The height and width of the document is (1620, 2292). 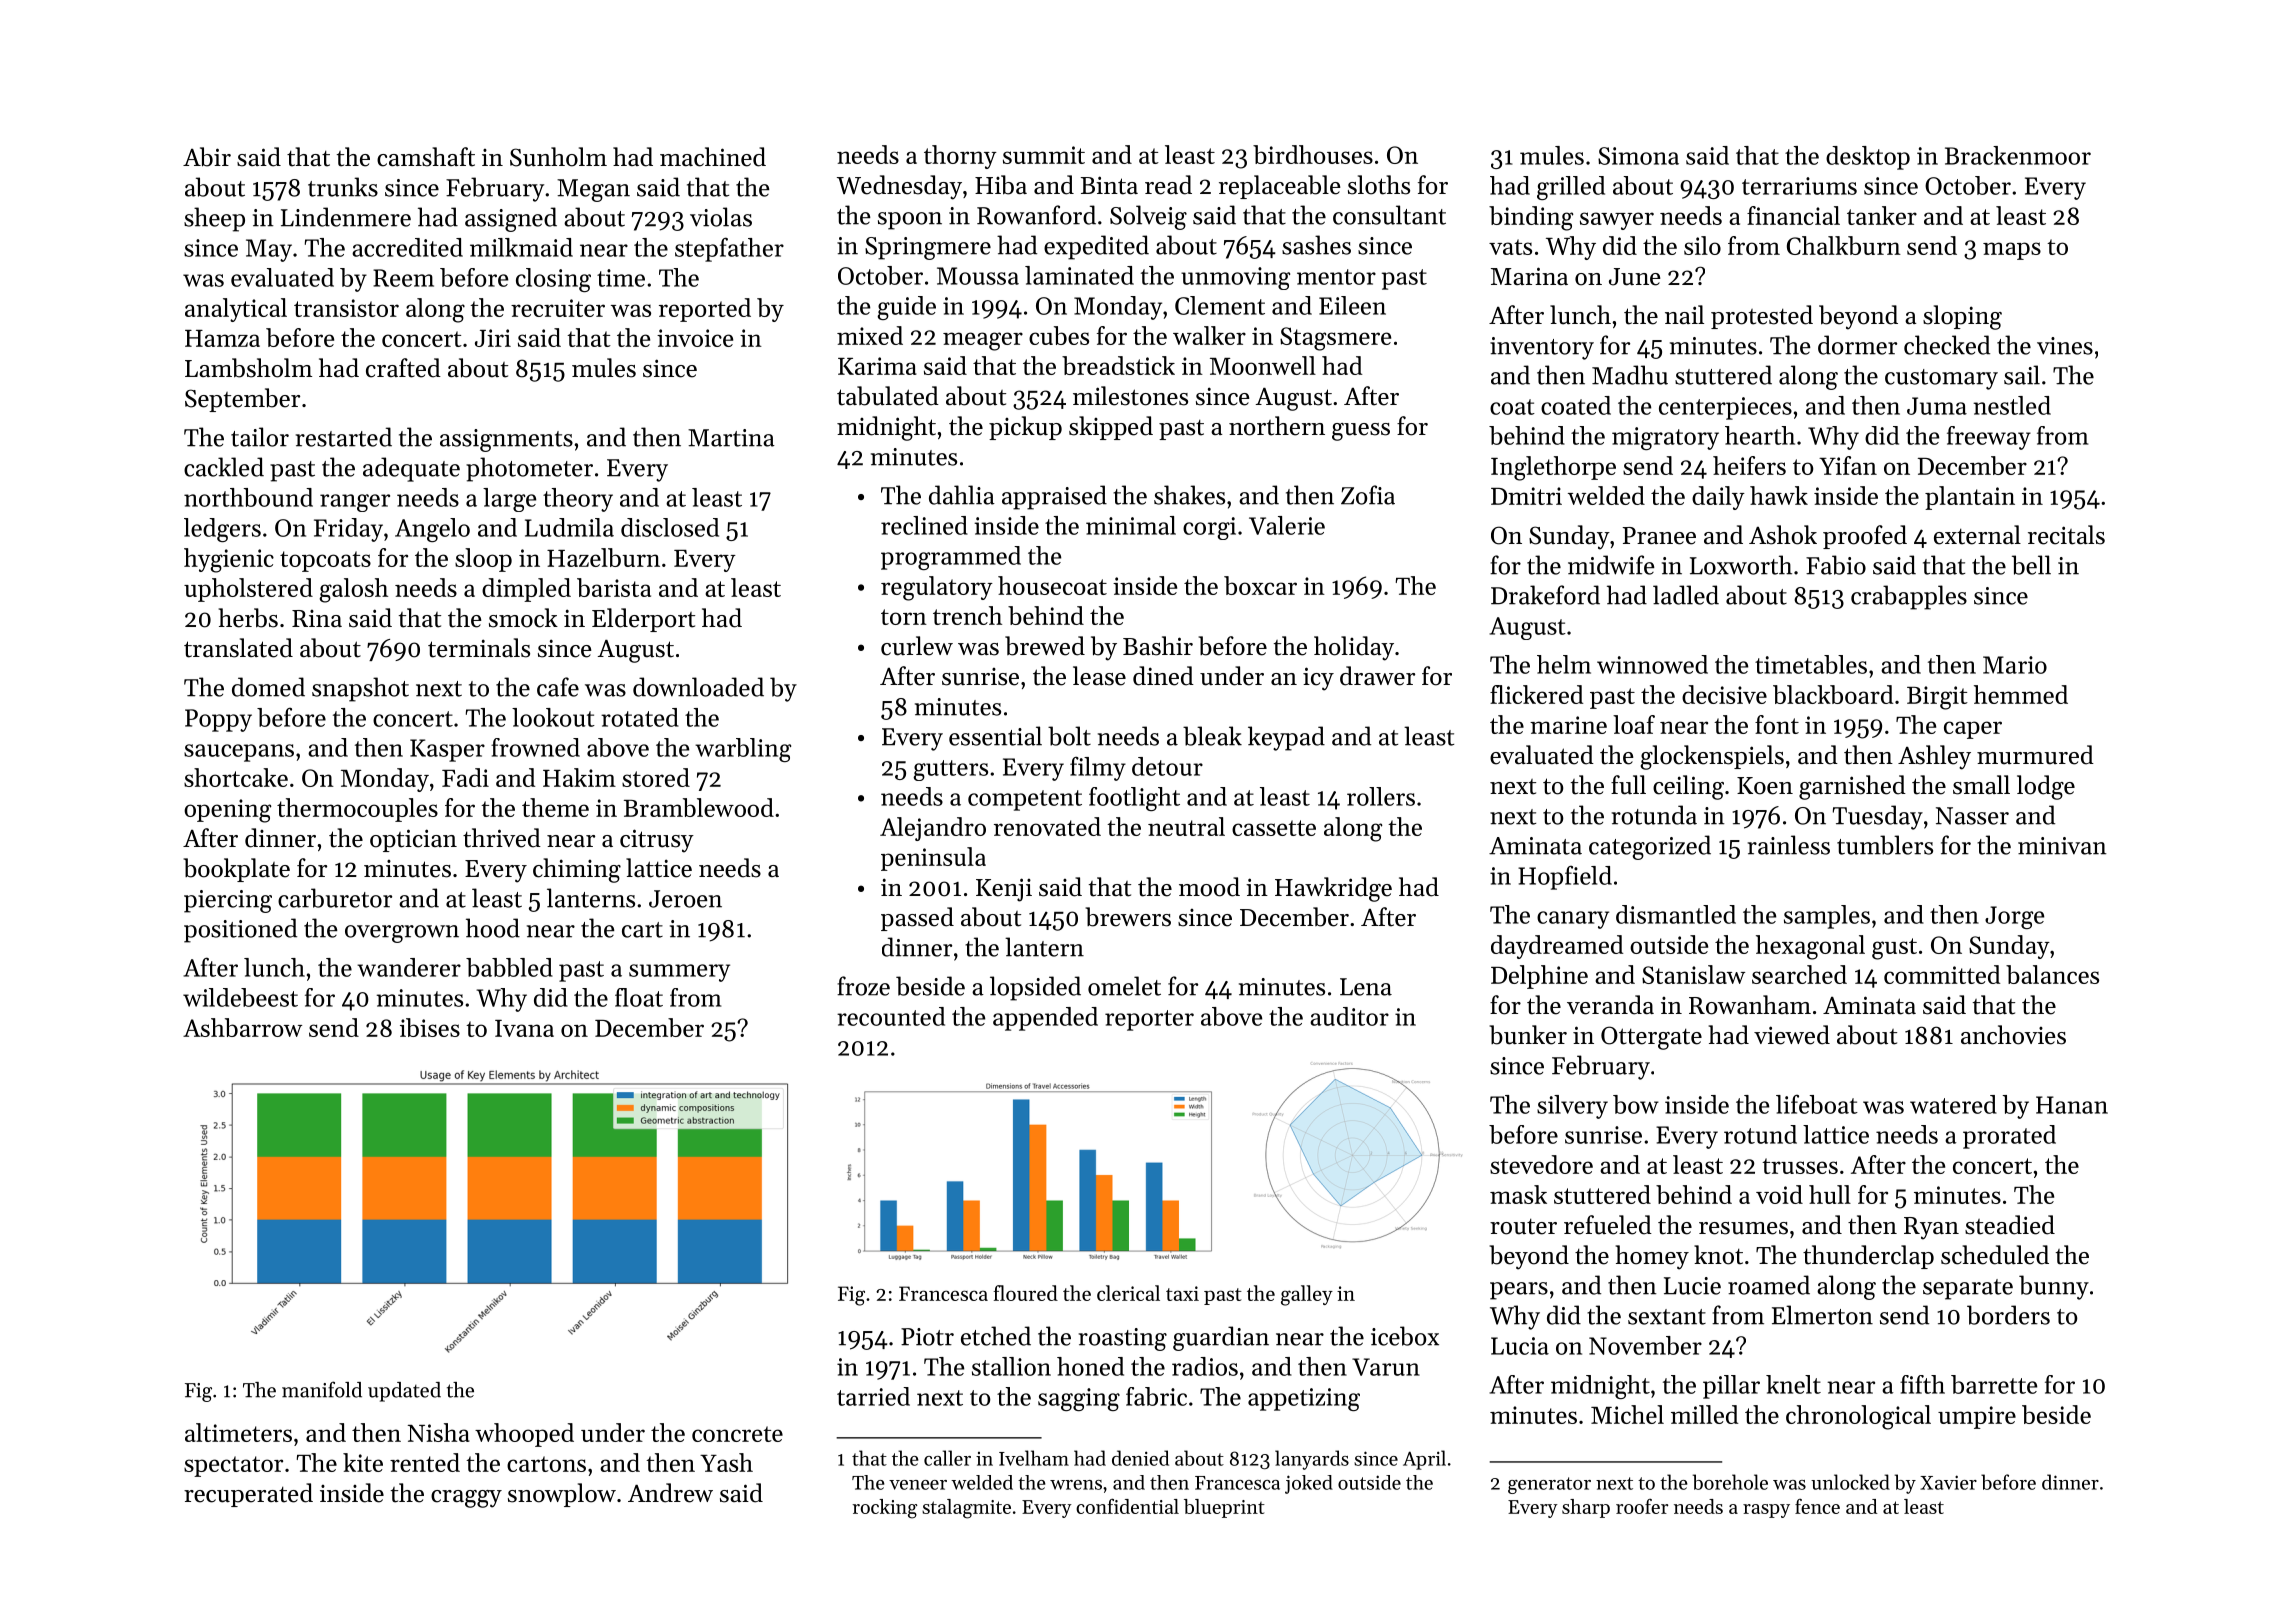 I want to click on snowplow, so click(x=562, y=1495).
